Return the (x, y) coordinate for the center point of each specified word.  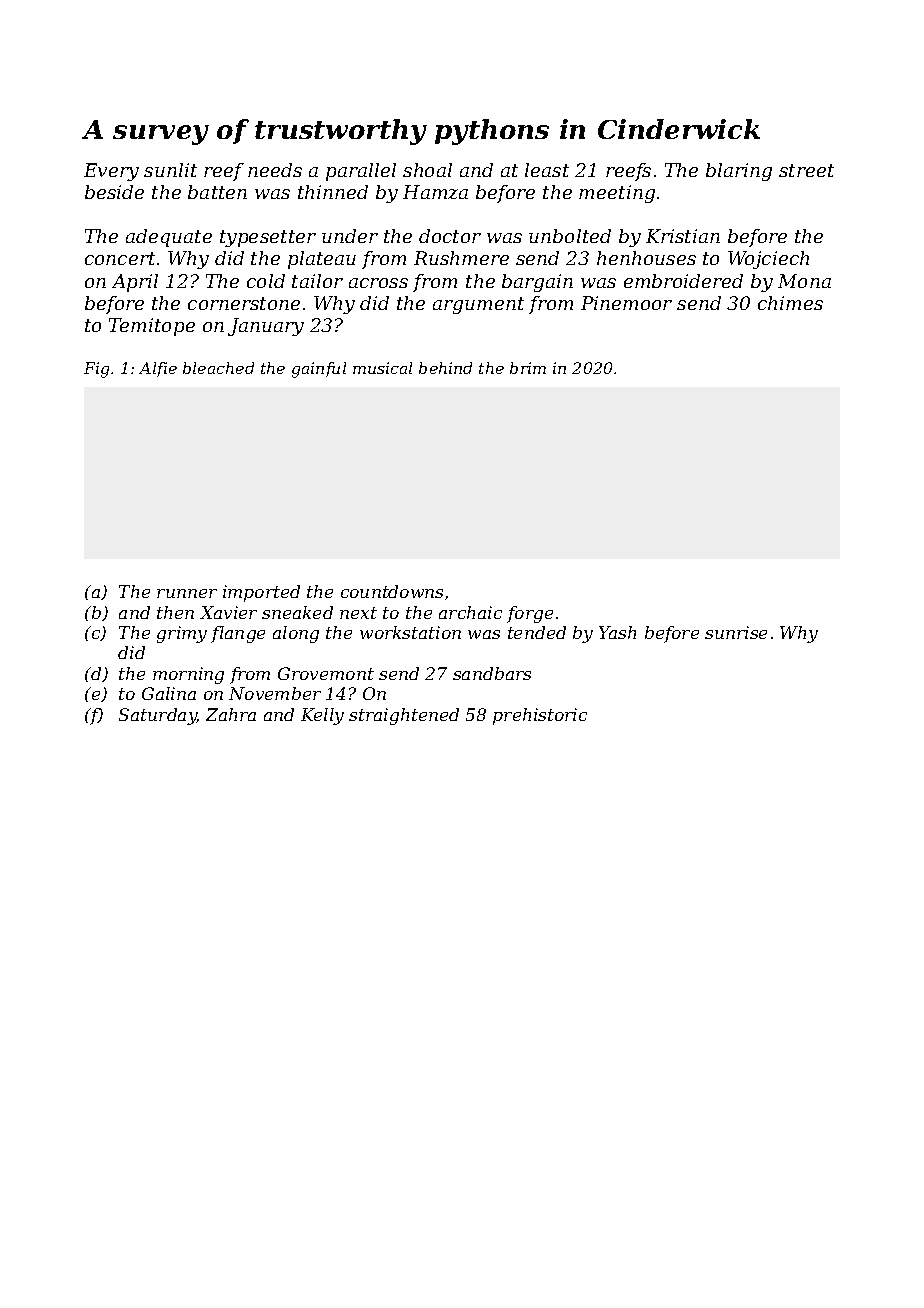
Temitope (152, 327)
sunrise (736, 632)
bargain (537, 283)
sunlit (170, 170)
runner (187, 593)
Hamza (435, 192)
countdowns (392, 591)
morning (188, 675)
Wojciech (768, 260)
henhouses (646, 258)
